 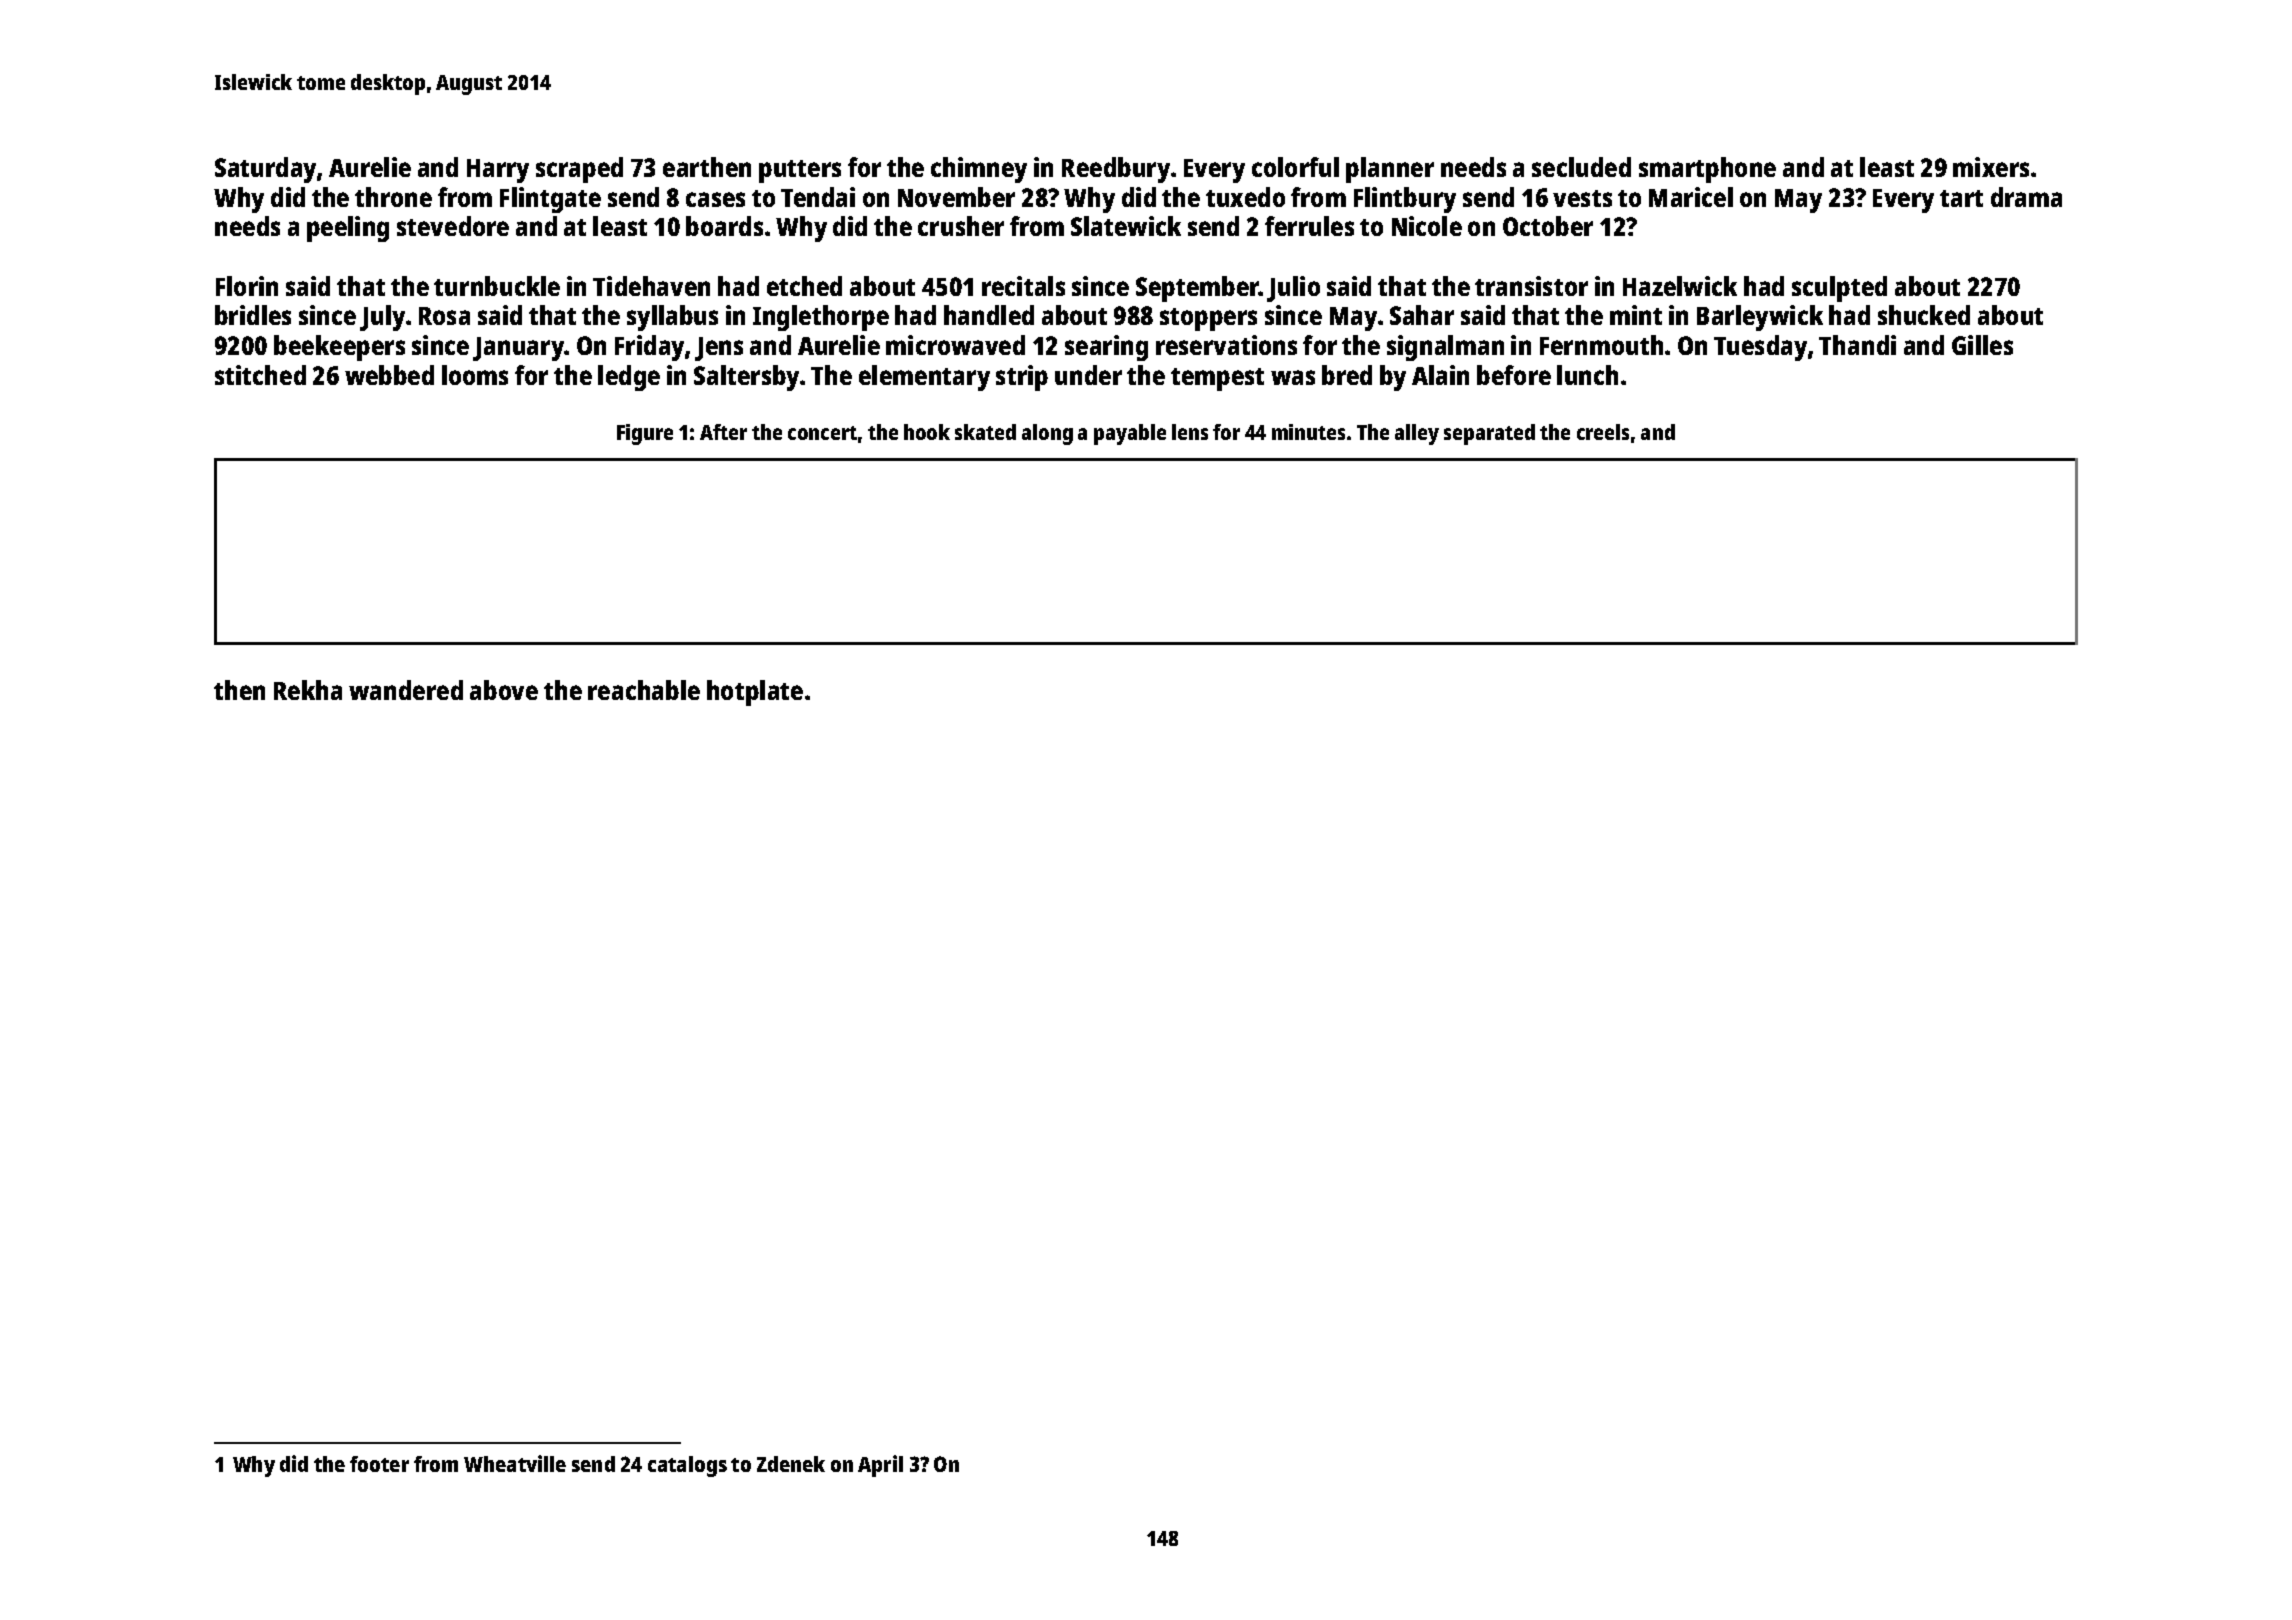 I want to click on catalogs, so click(x=687, y=1466).
